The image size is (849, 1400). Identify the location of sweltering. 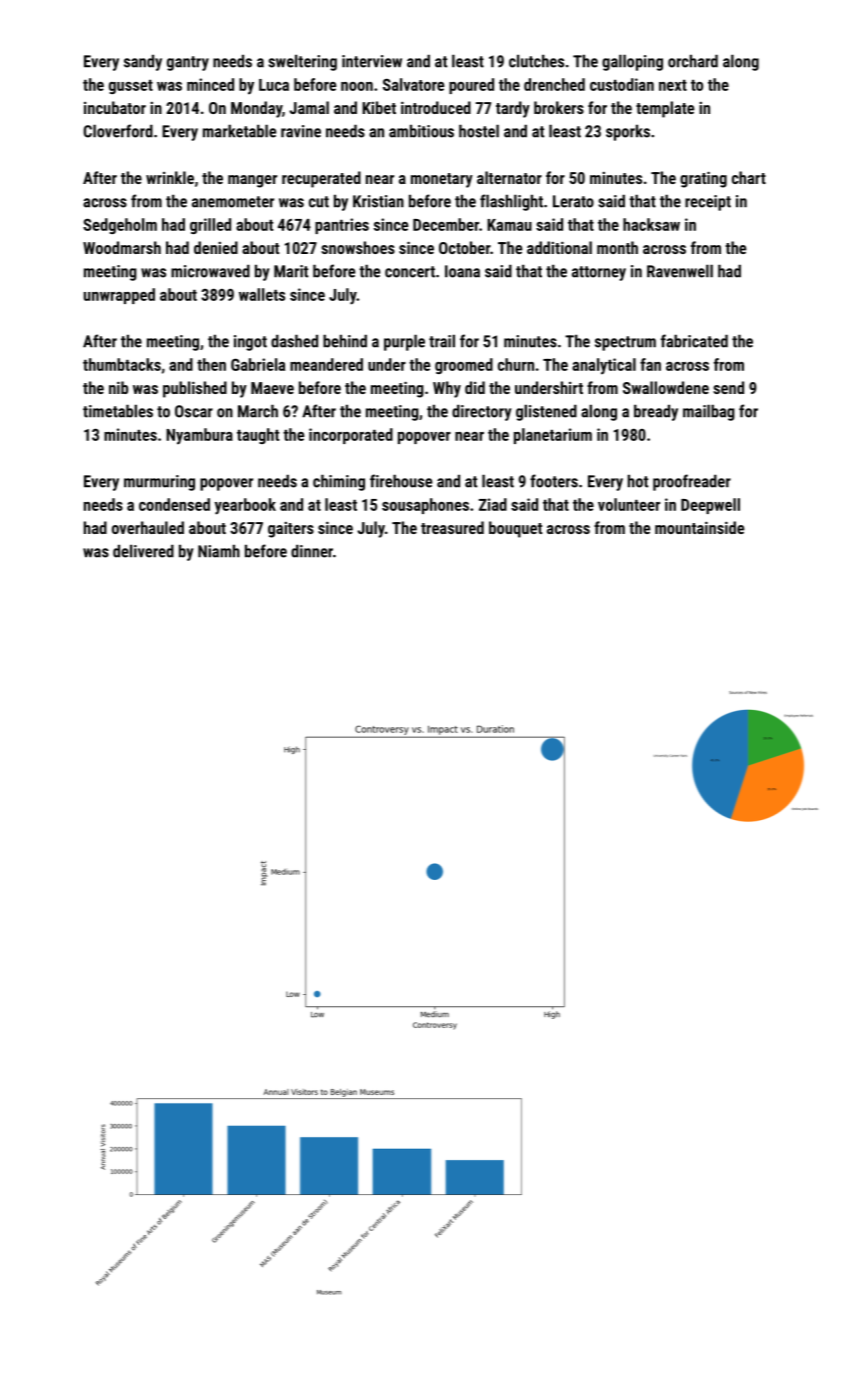
(302, 62).
